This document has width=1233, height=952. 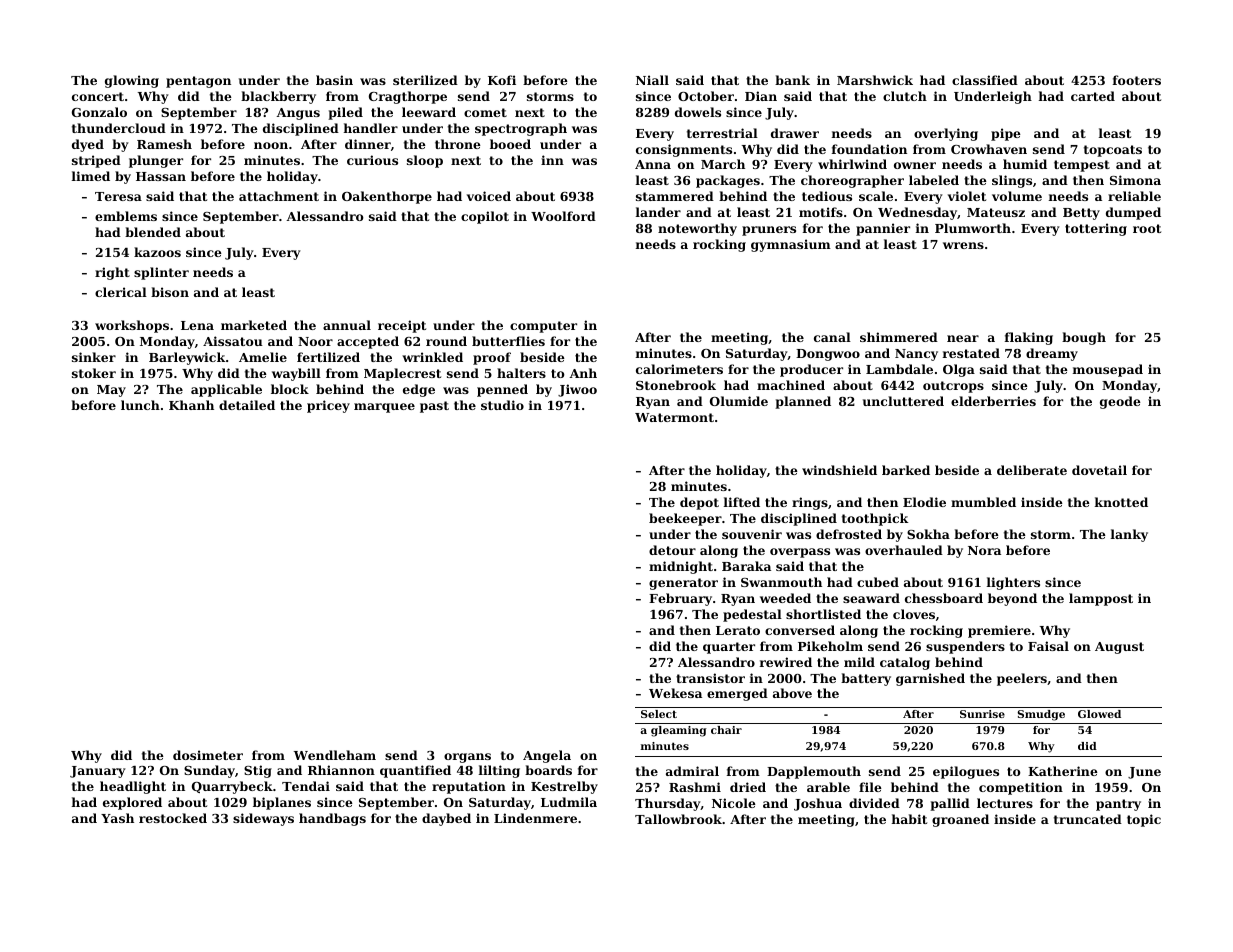 I want to click on dosimeter, so click(x=208, y=755).
